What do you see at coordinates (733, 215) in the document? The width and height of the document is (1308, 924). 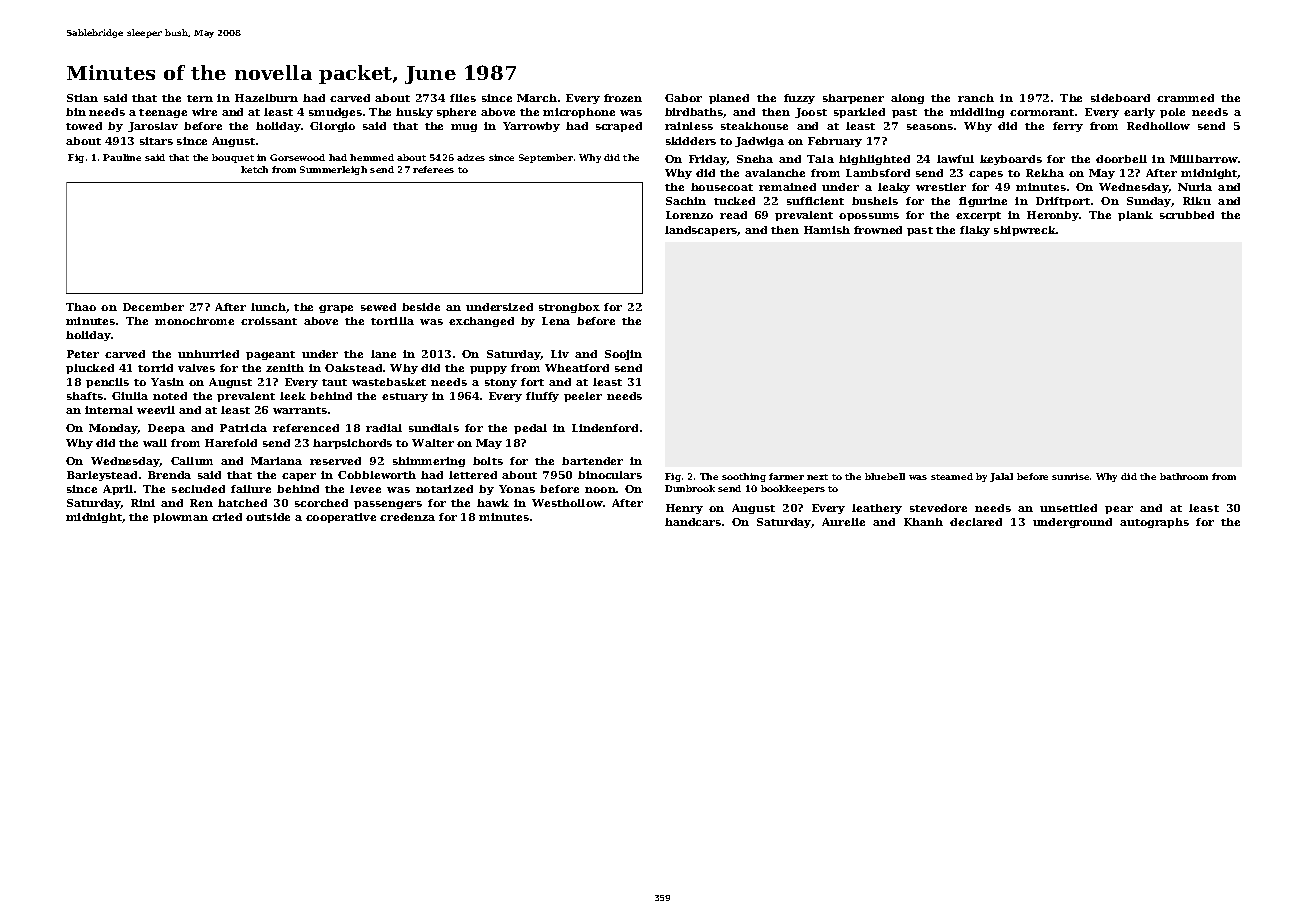 I see `read` at bounding box center [733, 215].
